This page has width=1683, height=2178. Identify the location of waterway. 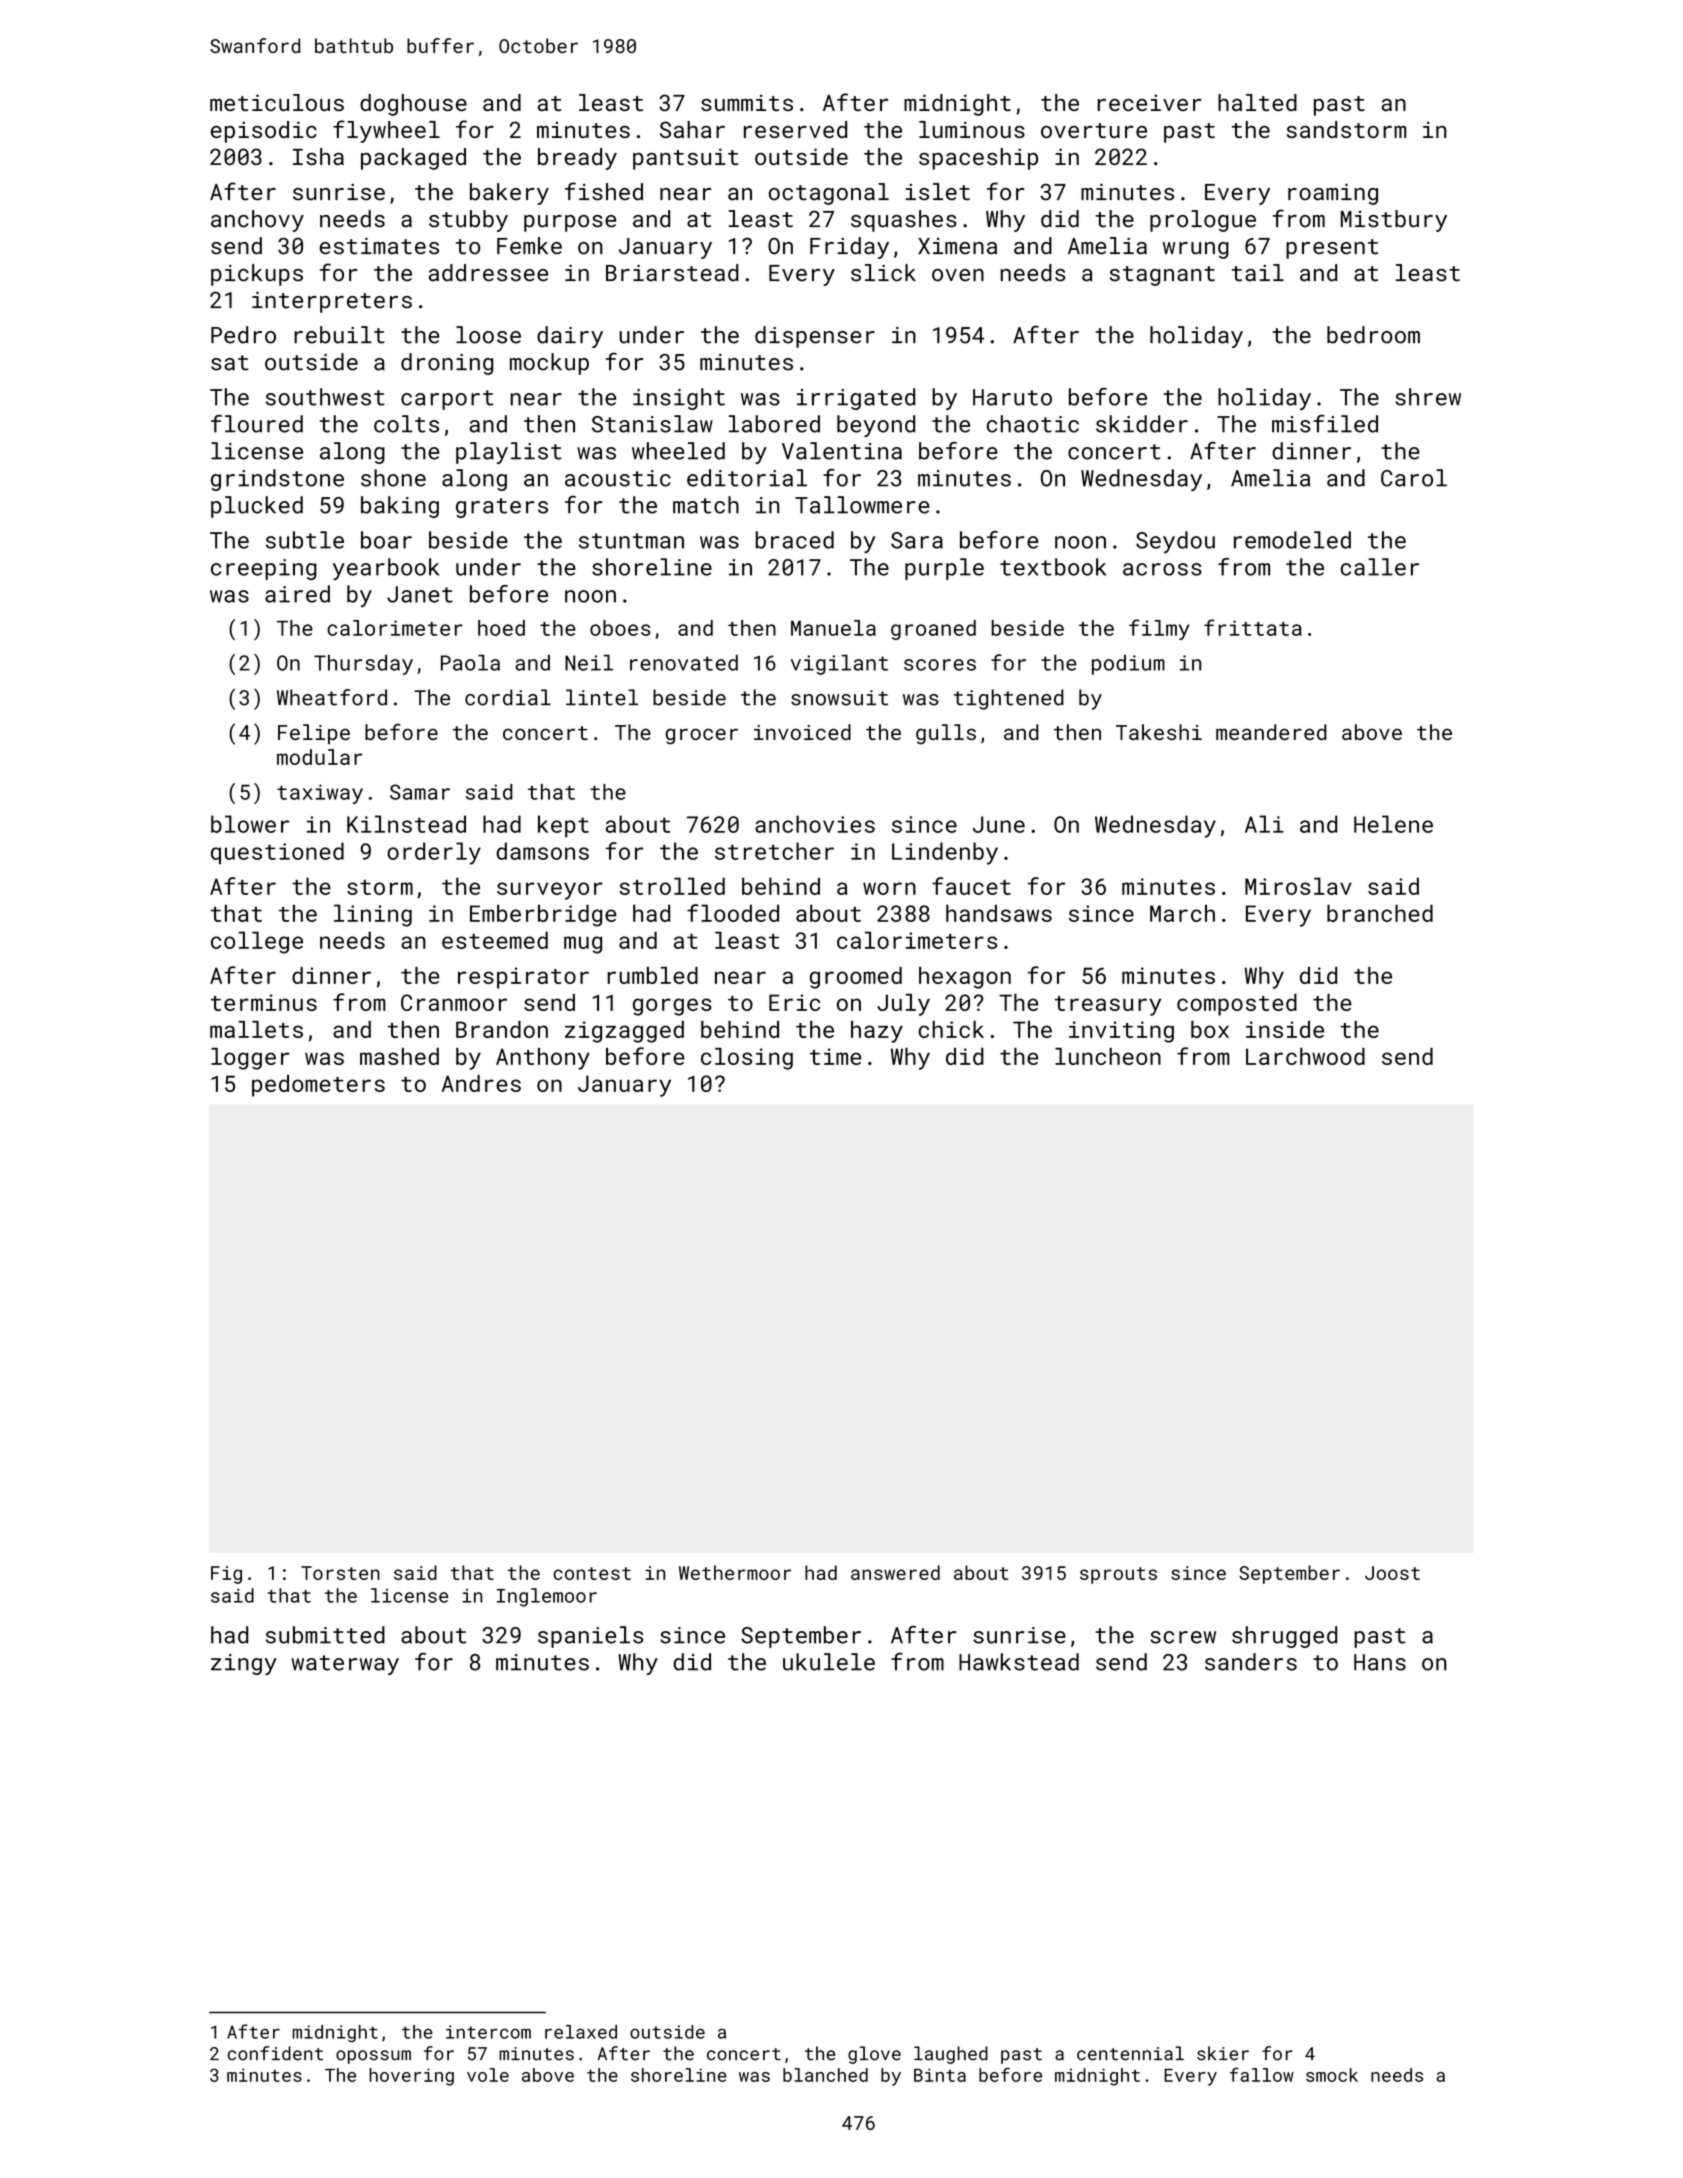
(345, 1665).
